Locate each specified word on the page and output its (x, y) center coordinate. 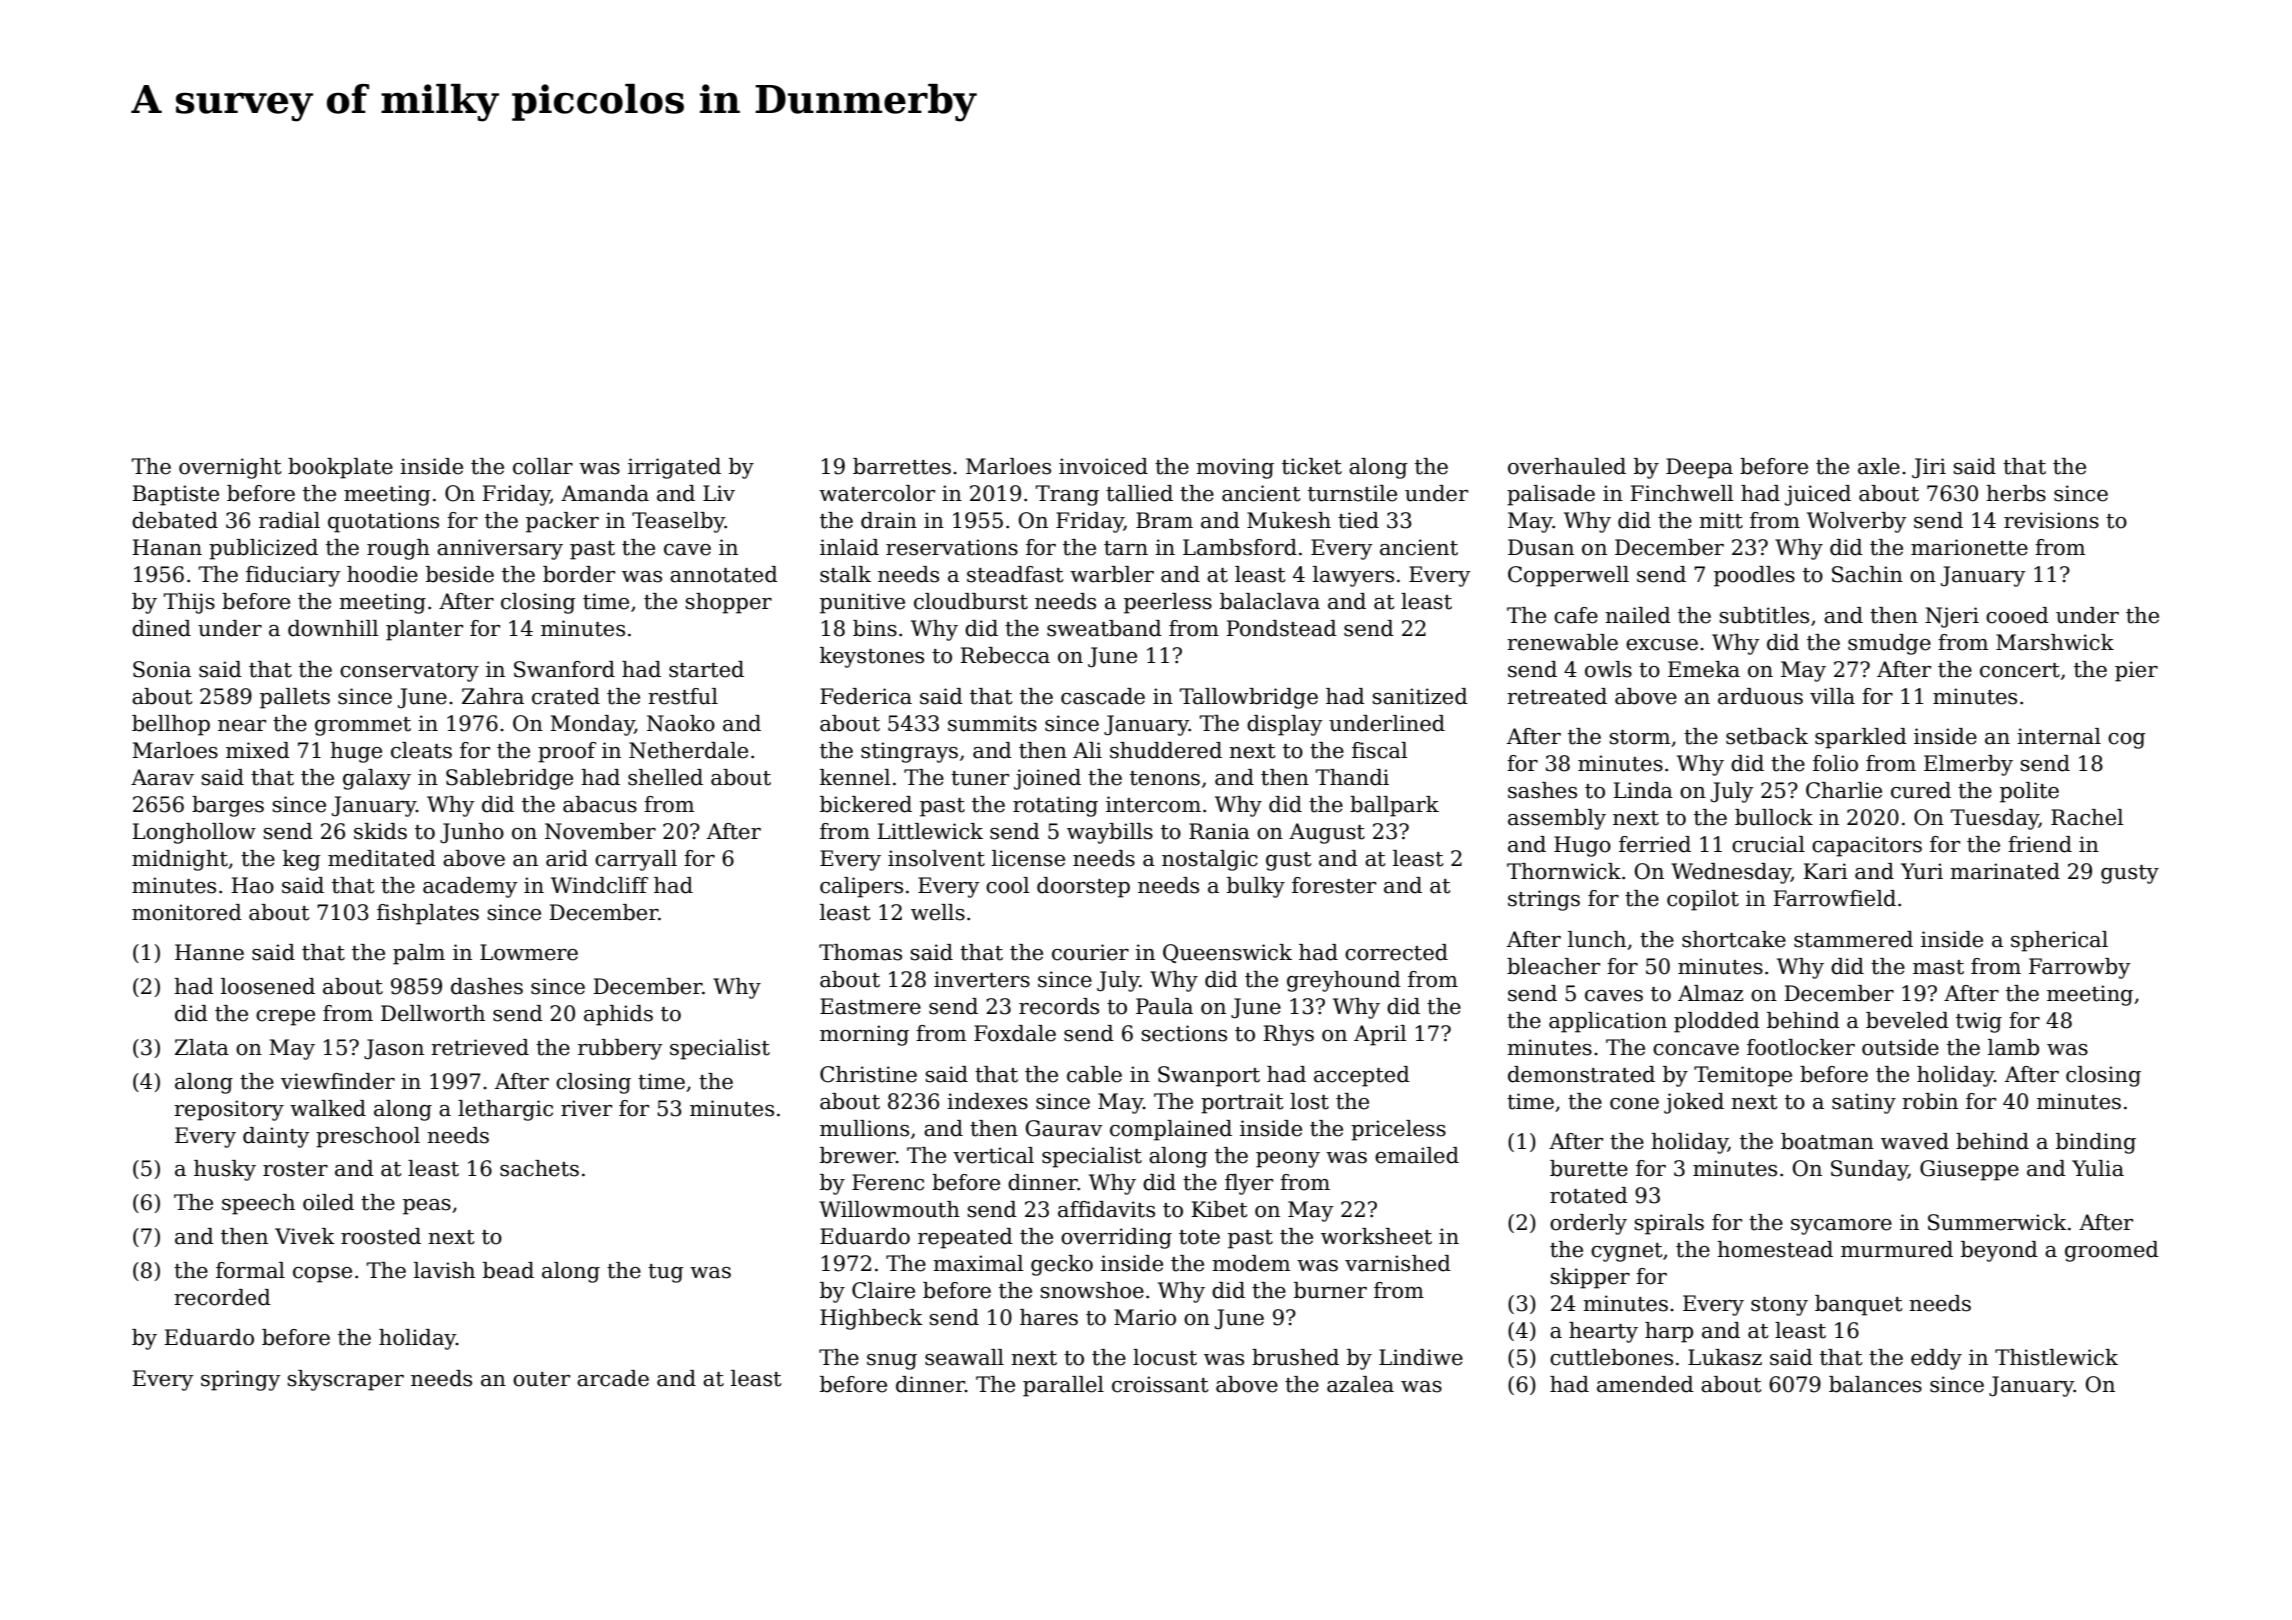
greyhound (1344, 981)
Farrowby (2079, 968)
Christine (868, 1074)
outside (1900, 1047)
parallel (1063, 1386)
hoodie (382, 574)
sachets (539, 1168)
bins (875, 628)
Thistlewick (2056, 1357)
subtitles (1764, 615)
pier (2136, 671)
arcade (613, 1378)
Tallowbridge (1249, 698)
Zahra (493, 696)
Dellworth (433, 1013)
